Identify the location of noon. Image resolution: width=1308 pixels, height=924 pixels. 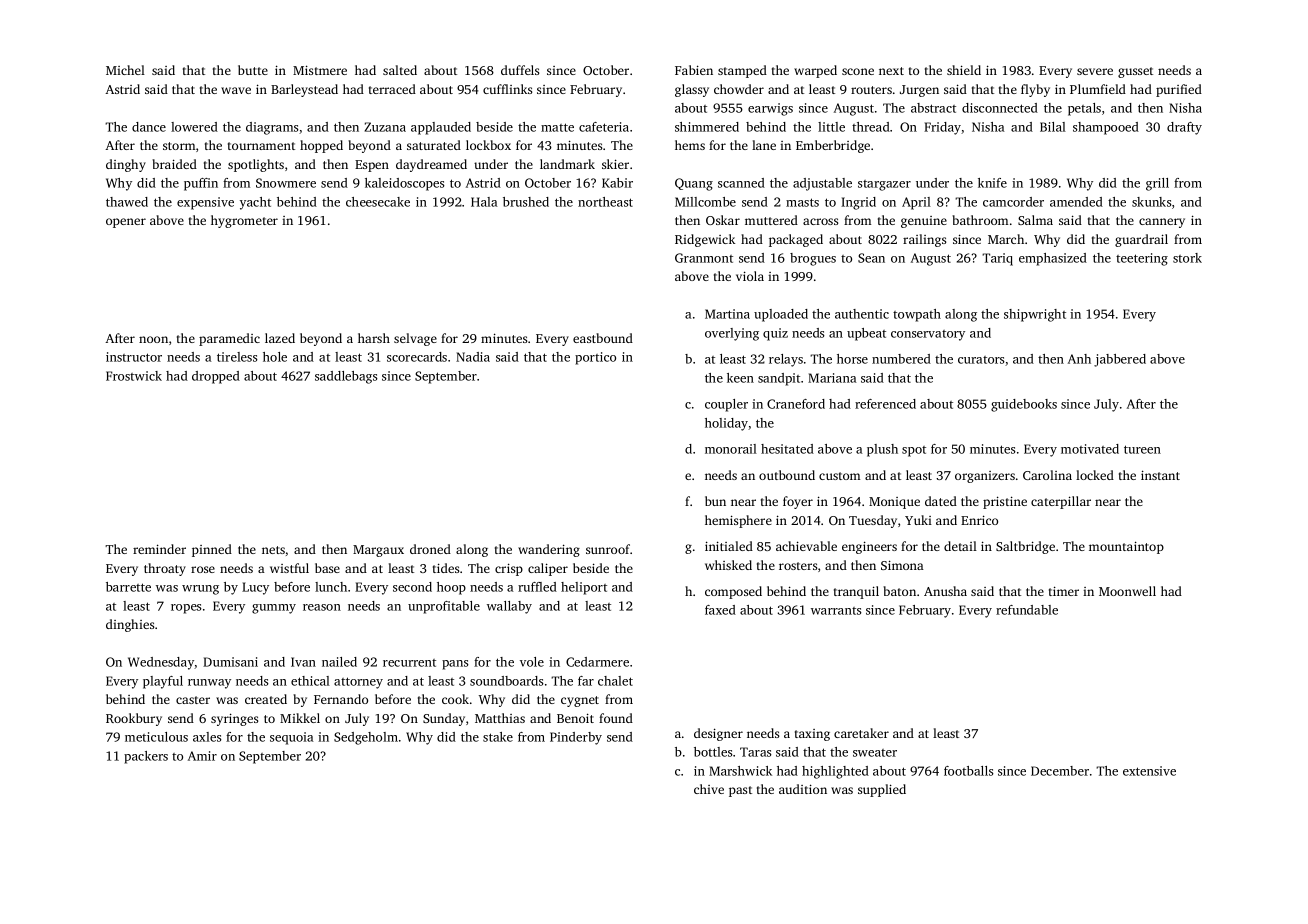
(153, 339).
